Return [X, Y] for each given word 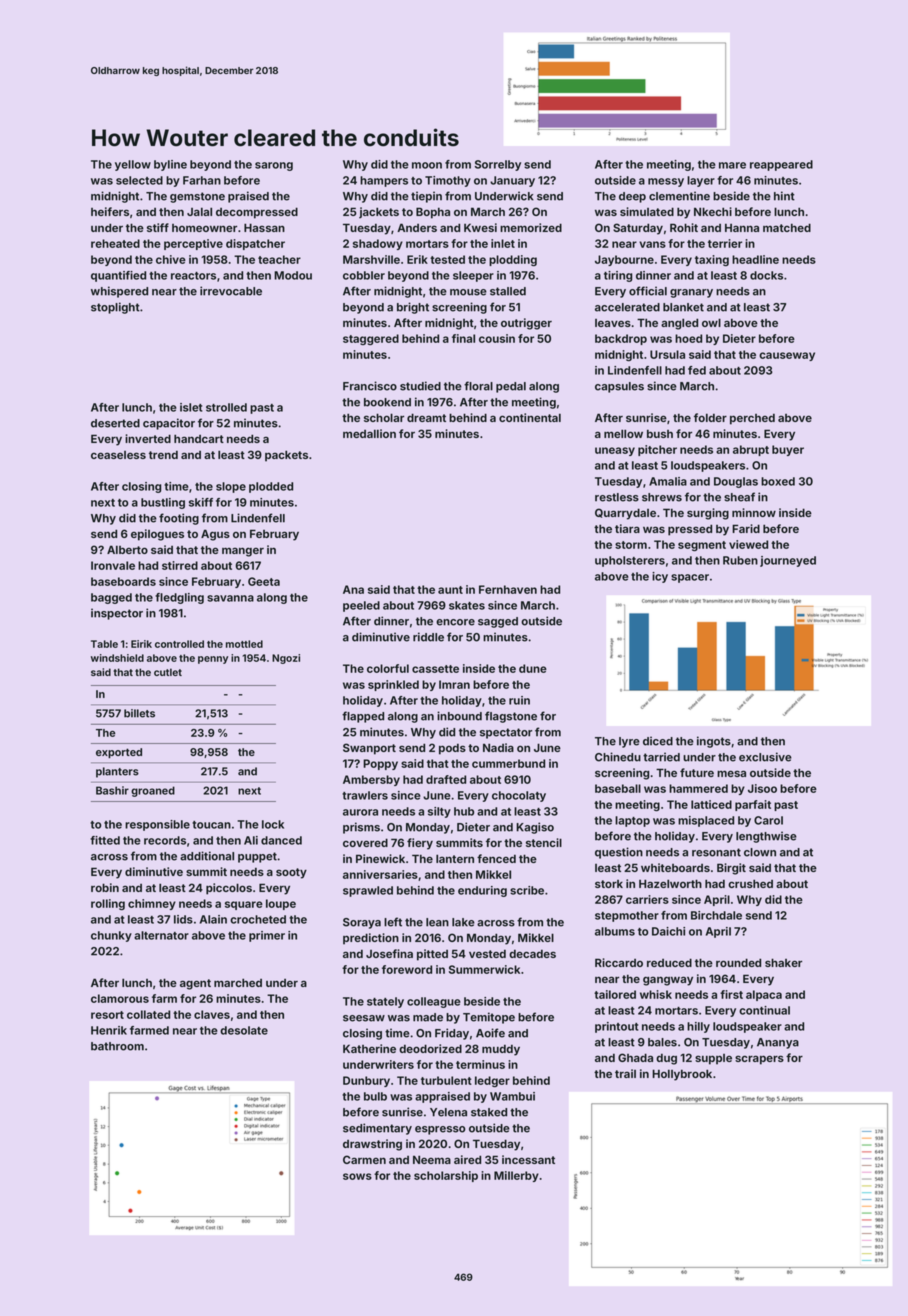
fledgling [179, 598]
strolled [226, 407]
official [648, 291]
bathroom [117, 1046]
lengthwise [766, 837]
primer [267, 936]
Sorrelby [498, 165]
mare [732, 165]
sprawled [368, 891]
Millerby [516, 1176]
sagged [498, 622]
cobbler [364, 275]
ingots [714, 742]
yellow [133, 165]
